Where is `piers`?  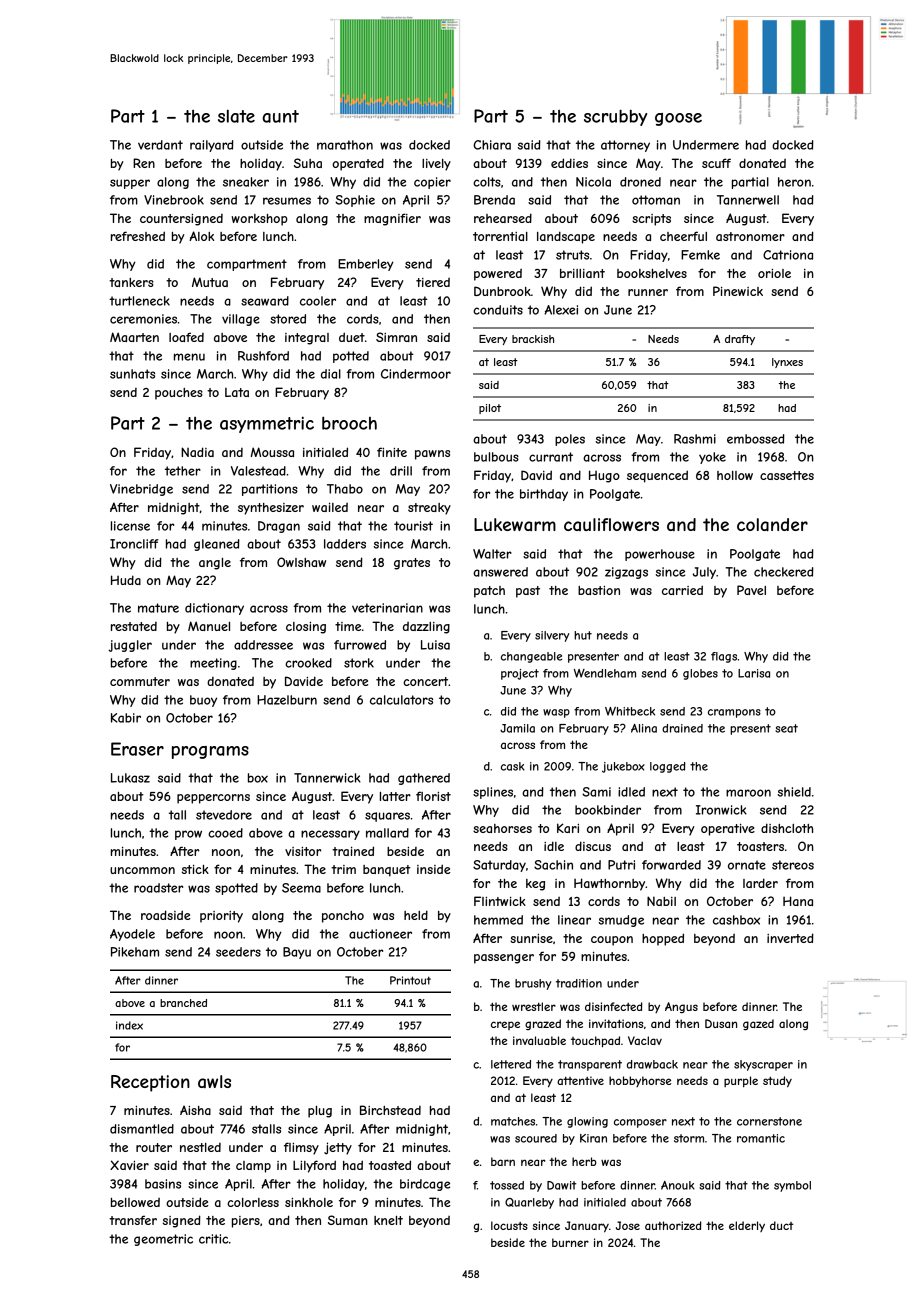 piers is located at coordinates (246, 1222).
